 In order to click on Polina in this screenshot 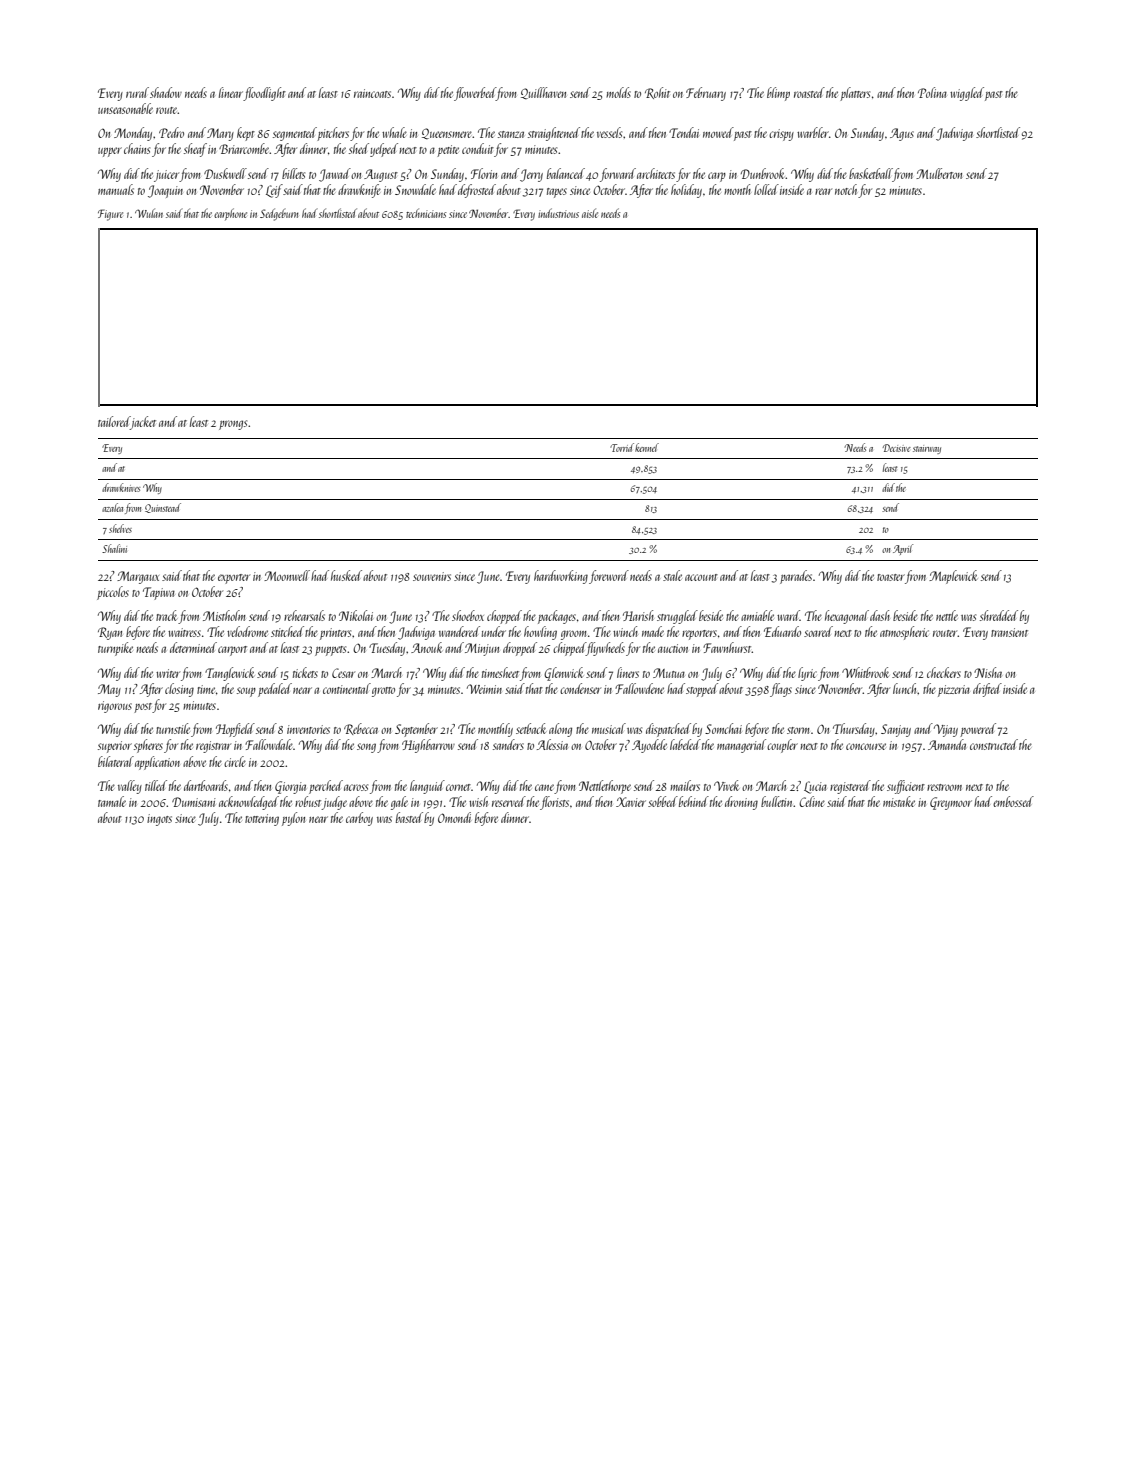, I will do `click(932, 92)`.
